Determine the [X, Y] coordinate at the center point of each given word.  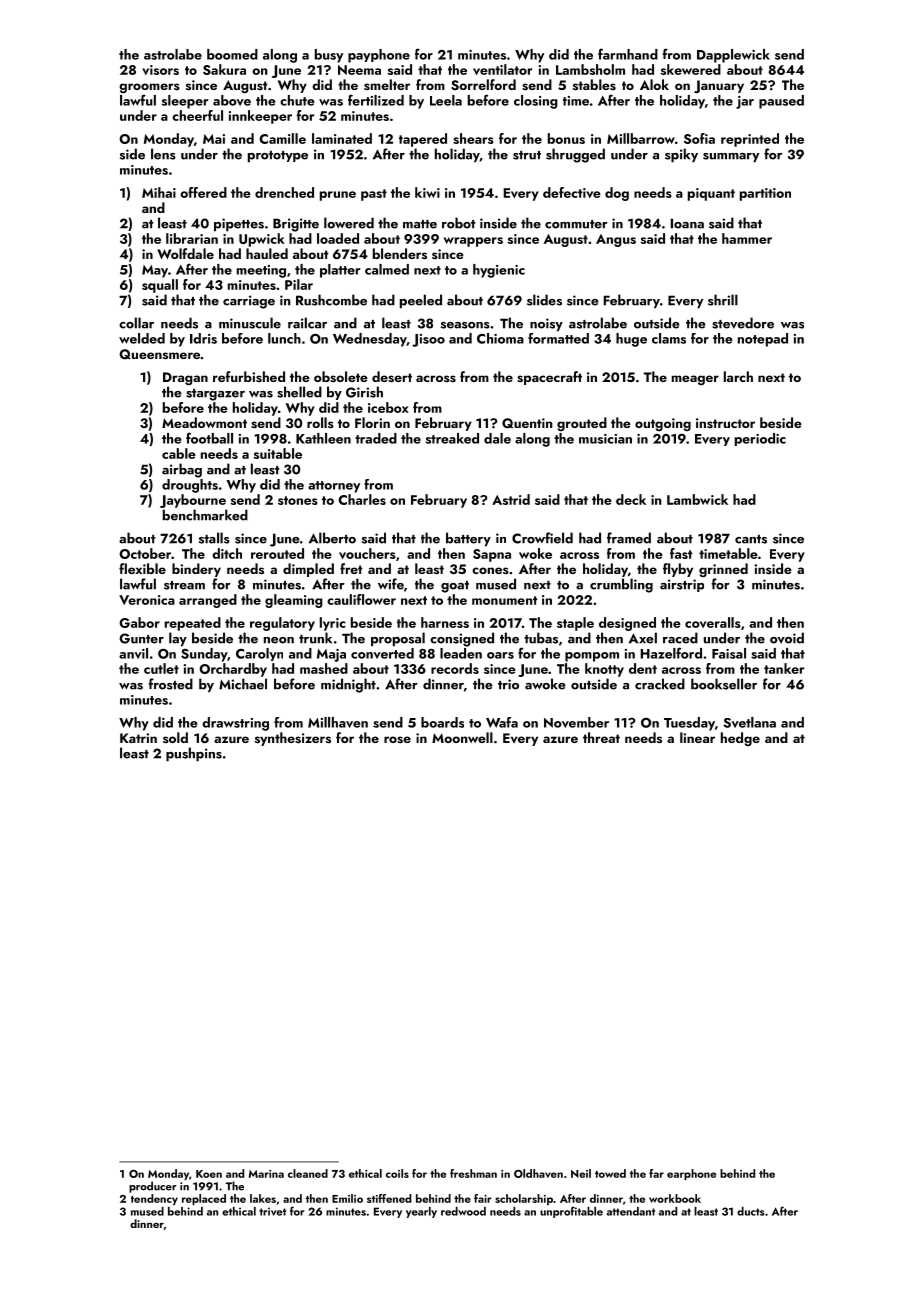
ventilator [502, 69]
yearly [421, 1212]
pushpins [194, 754]
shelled [299, 392]
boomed [232, 54]
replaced [204, 1199]
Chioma [500, 338]
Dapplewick [733, 56]
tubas [541, 638]
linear [697, 737]
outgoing [663, 424]
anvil [133, 653]
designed [627, 624]
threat [601, 737]
